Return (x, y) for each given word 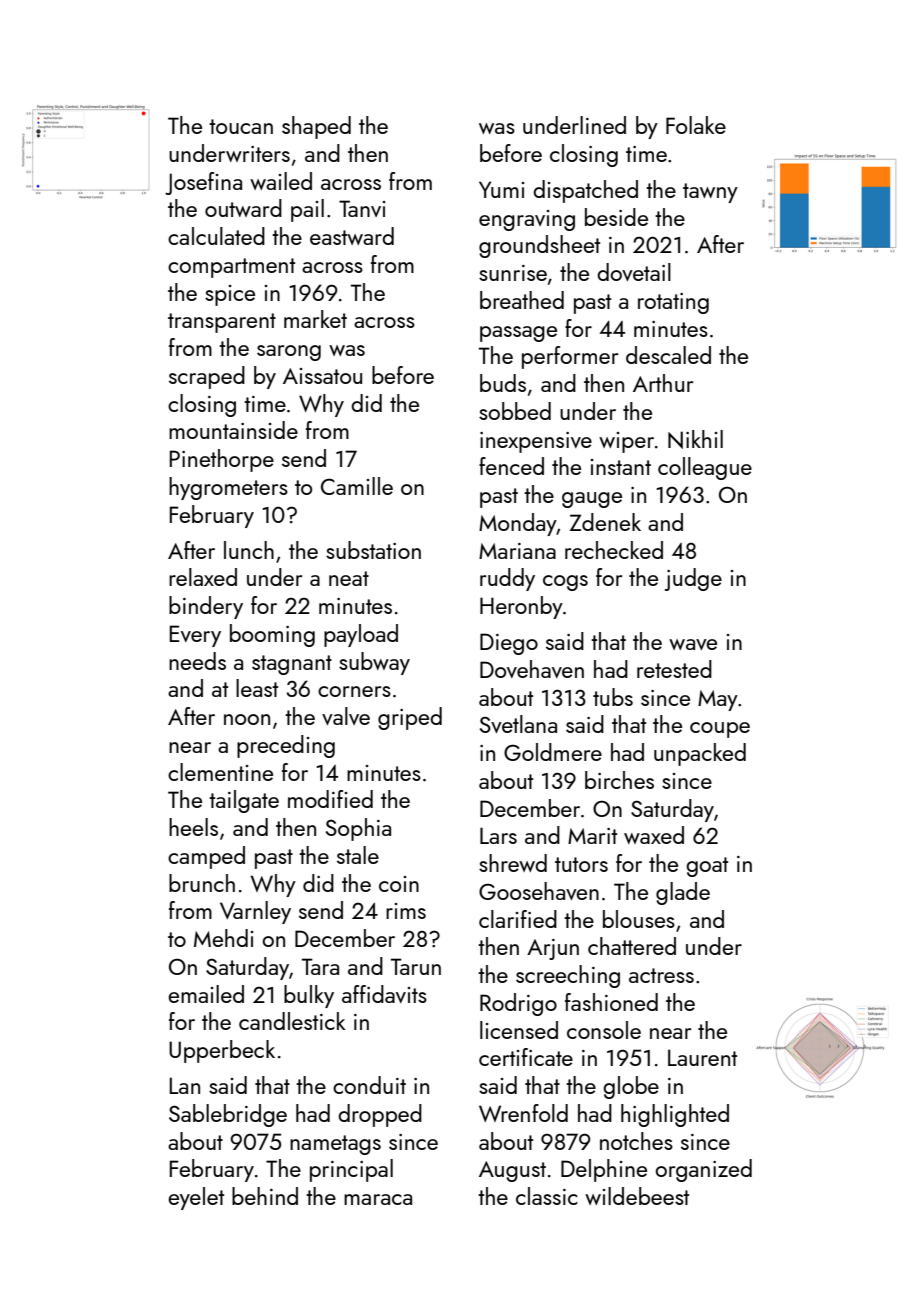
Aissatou (322, 376)
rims (406, 911)
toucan (241, 126)
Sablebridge (228, 1115)
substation (373, 550)
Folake (696, 125)
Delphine (604, 1170)
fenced (511, 466)
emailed (206, 994)
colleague (705, 468)
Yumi (501, 189)
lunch (249, 550)
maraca (378, 1199)
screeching (568, 976)
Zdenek (605, 522)
